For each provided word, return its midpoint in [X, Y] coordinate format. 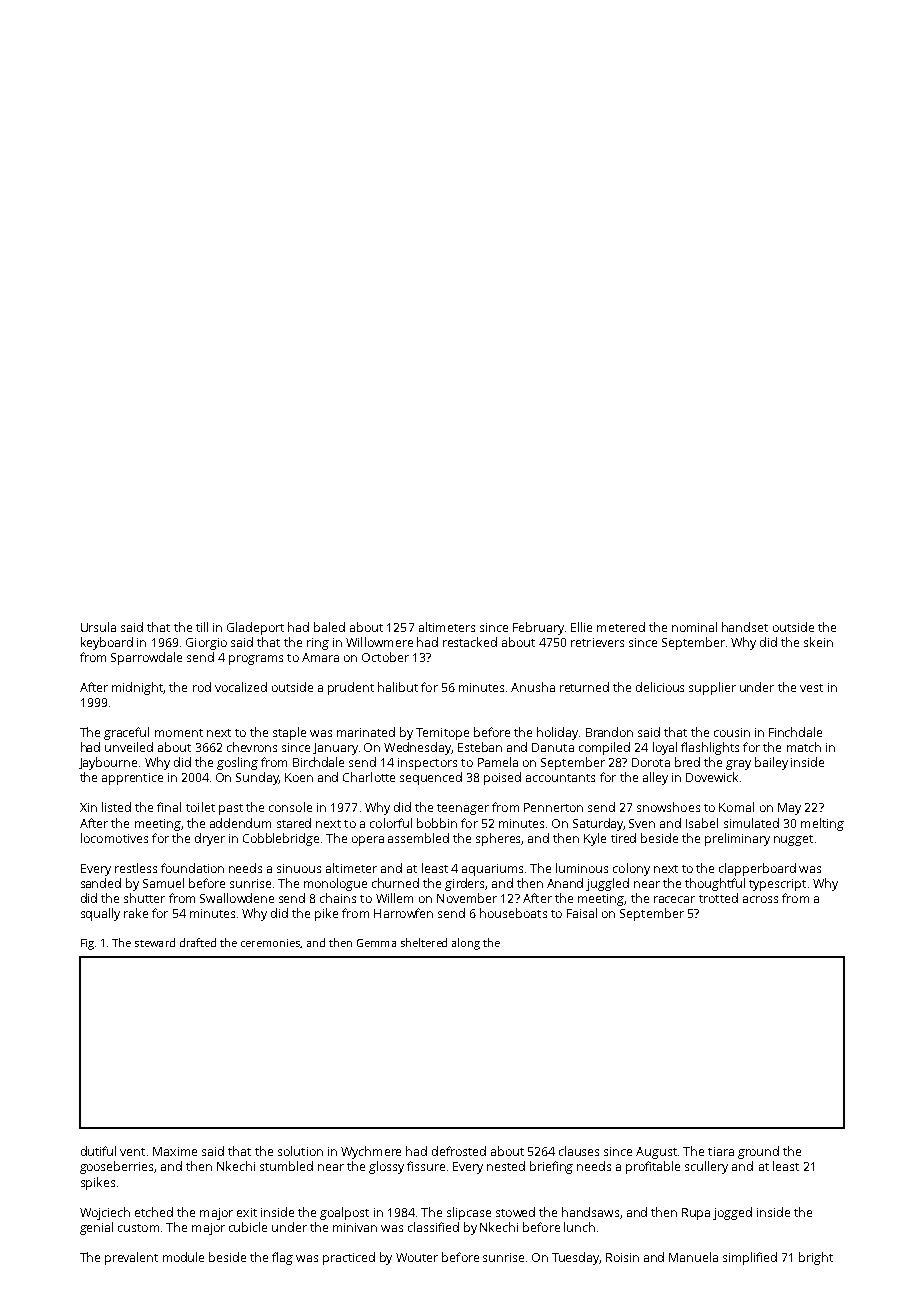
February [538, 628]
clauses [579, 1151]
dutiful [98, 1151]
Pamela [498, 762]
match [804, 747]
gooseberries [117, 1167]
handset [745, 627]
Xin [88, 807]
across [760, 899]
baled [329, 627]
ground [758, 1152]
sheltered [424, 942]
